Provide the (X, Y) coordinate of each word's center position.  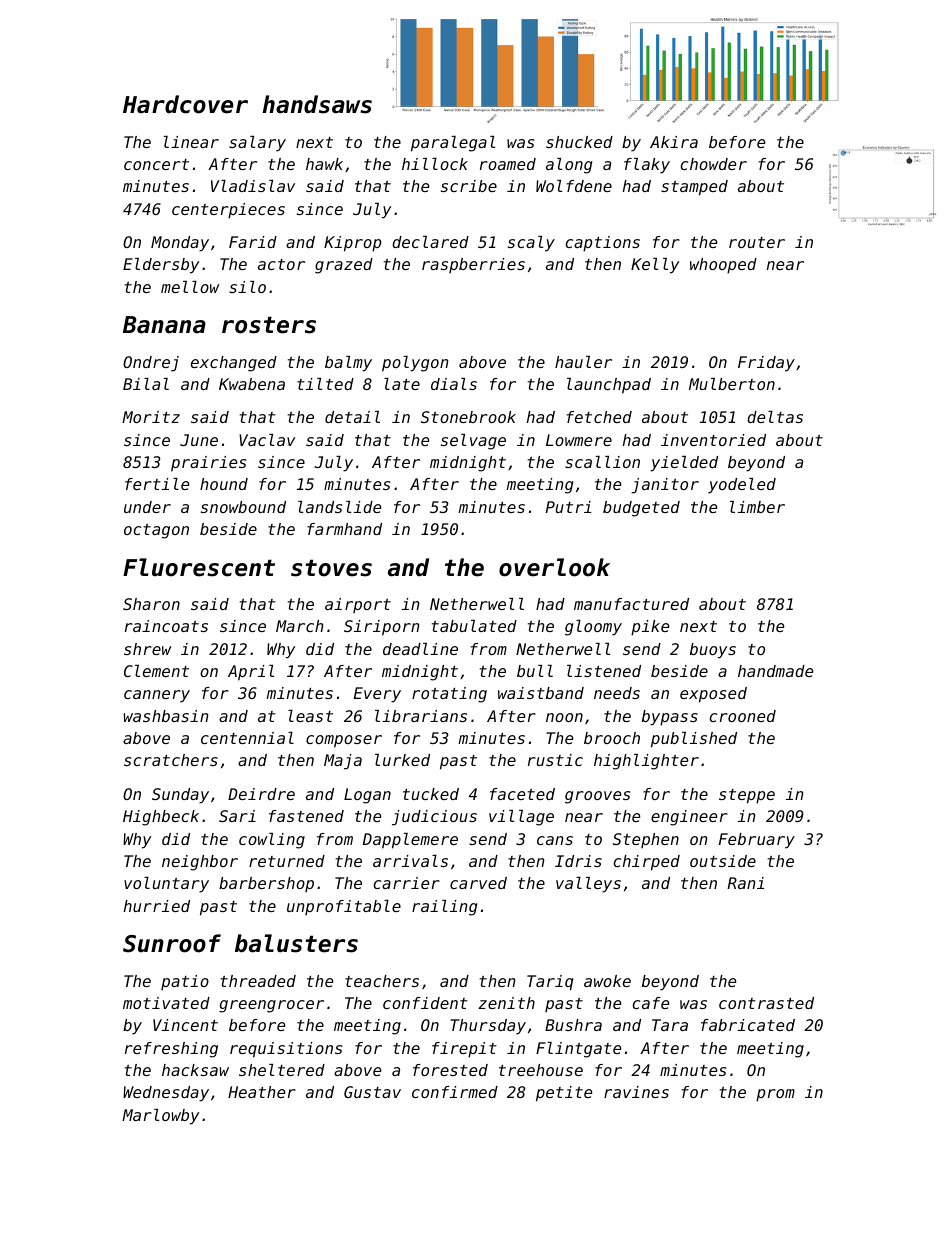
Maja (343, 762)
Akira (674, 142)
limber (757, 507)
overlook (554, 567)
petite (564, 1094)
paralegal (453, 144)
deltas (775, 417)
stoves (331, 568)
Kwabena (252, 384)
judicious (434, 818)
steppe (747, 796)
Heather (262, 1092)
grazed (344, 266)
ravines (636, 1092)
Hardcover (185, 104)
